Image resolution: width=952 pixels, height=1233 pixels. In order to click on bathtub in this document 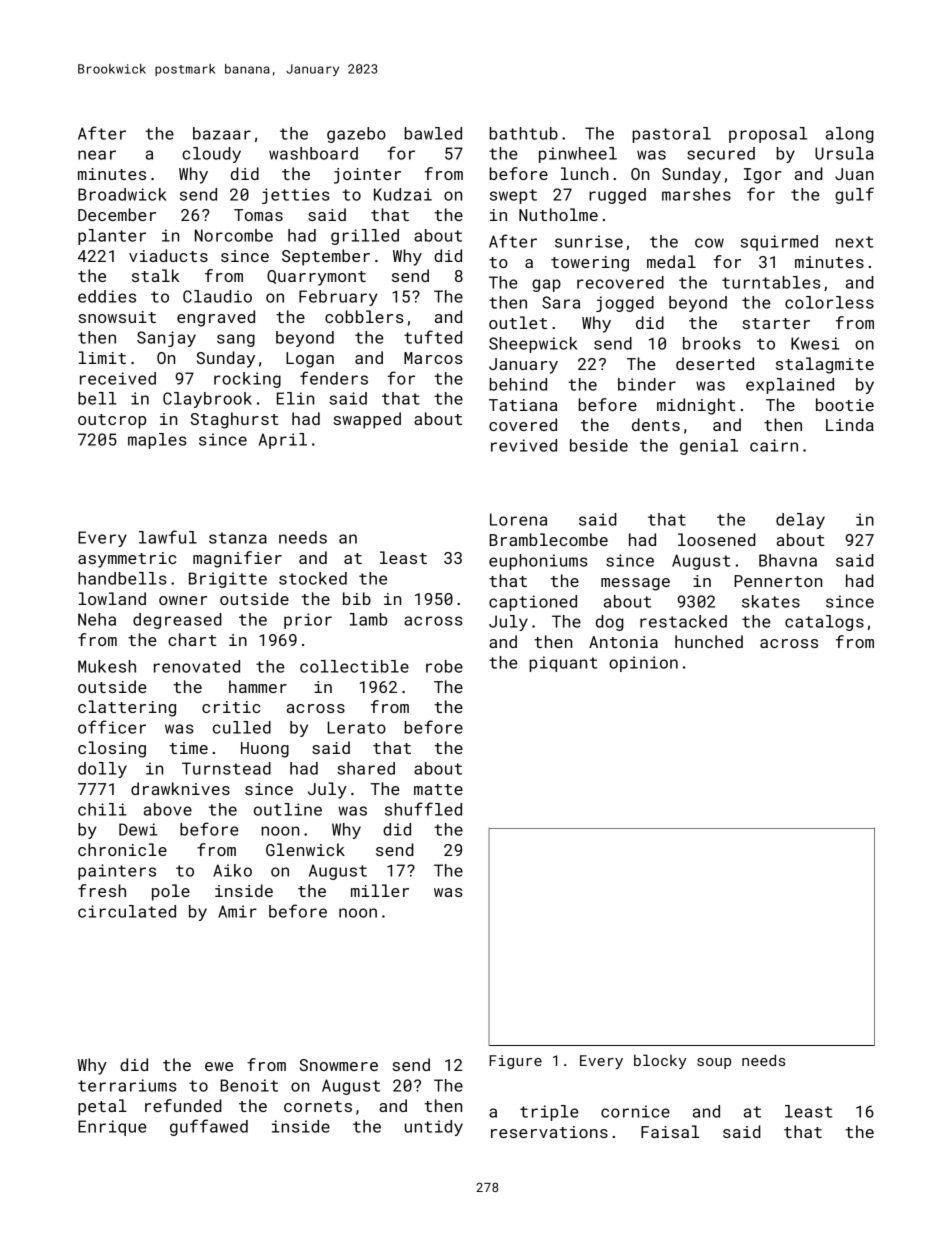, I will do `click(523, 133)`.
